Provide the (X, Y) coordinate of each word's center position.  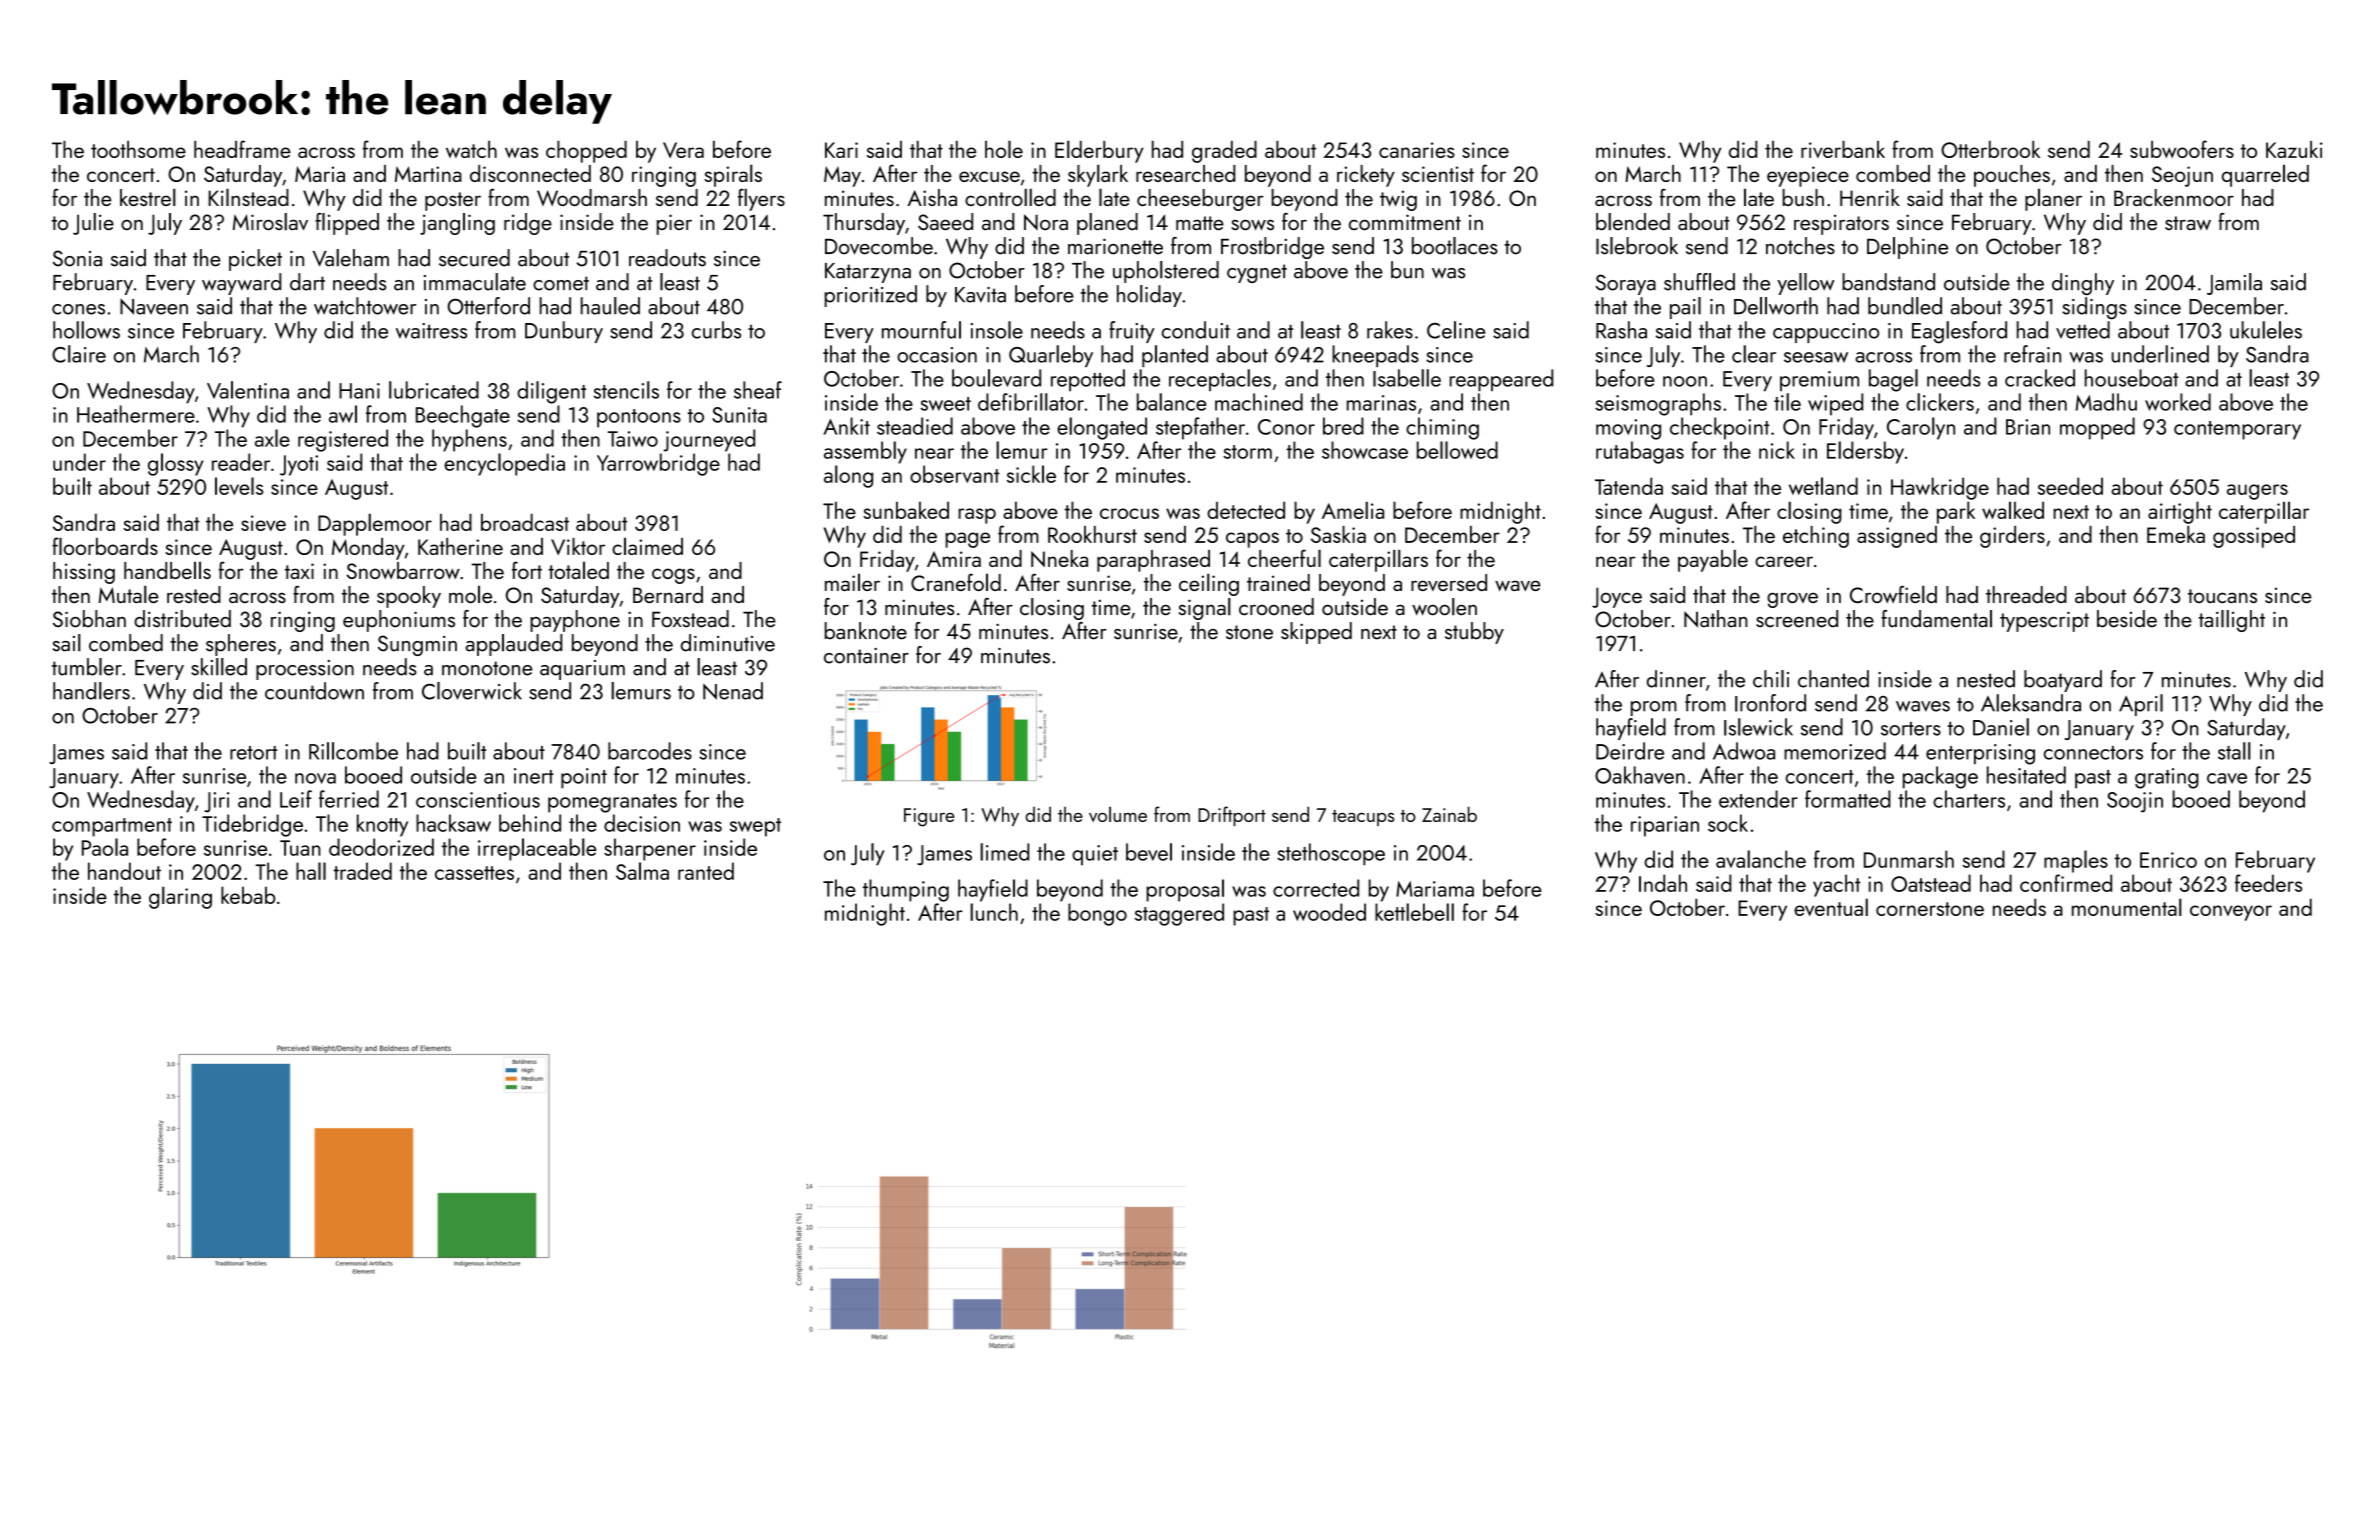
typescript (2044, 621)
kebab (248, 895)
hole (1004, 149)
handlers (91, 691)
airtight (2180, 512)
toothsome (138, 149)
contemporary (2237, 430)
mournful (921, 330)
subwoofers (2182, 149)
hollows (86, 330)
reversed (1449, 582)
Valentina (248, 390)
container (866, 656)
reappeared (1501, 380)
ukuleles (2266, 330)
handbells (167, 570)
